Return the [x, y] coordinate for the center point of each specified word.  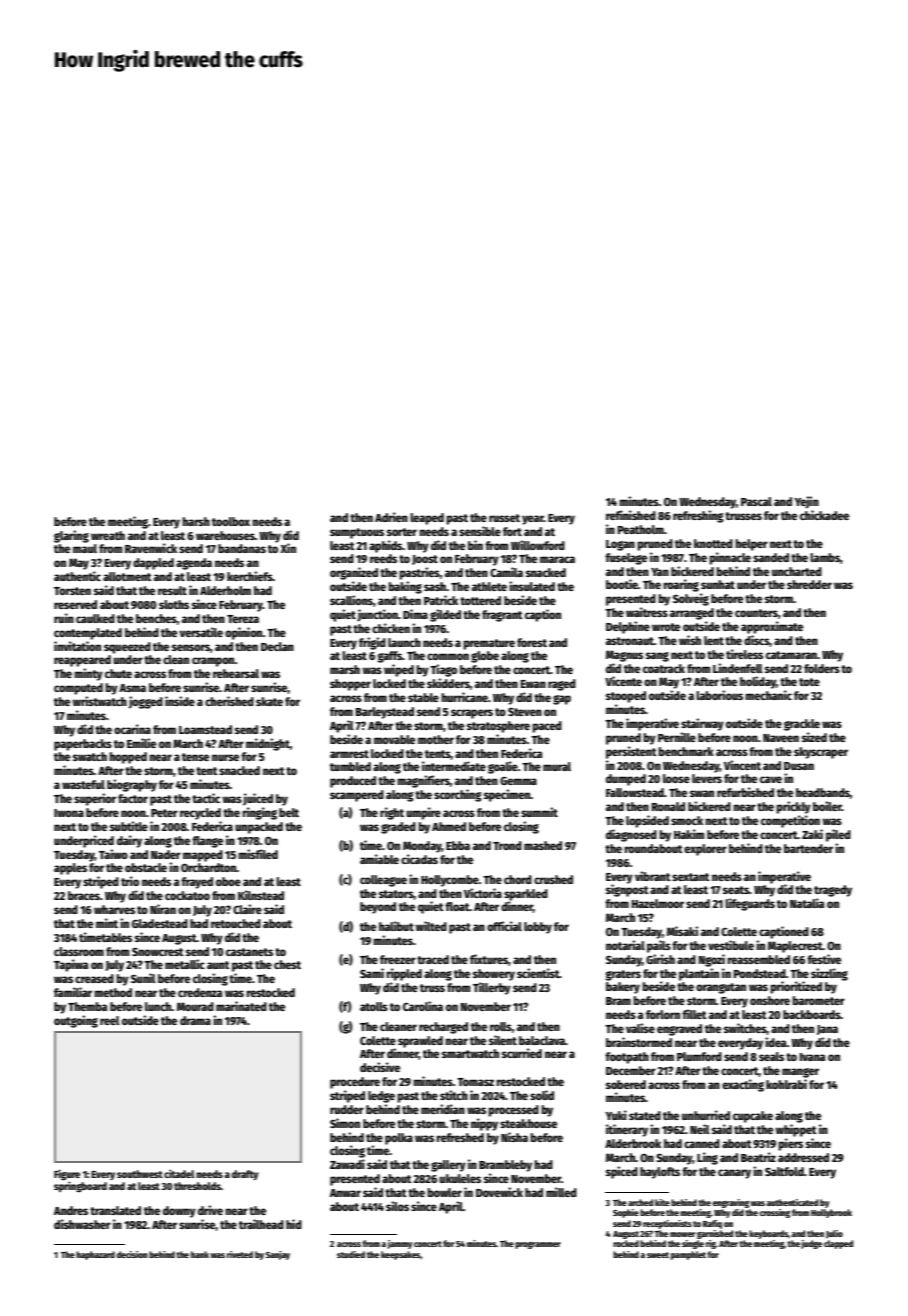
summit [539, 812]
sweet [658, 1255]
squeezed [127, 648]
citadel [179, 1173]
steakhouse [528, 1123]
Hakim [689, 834]
